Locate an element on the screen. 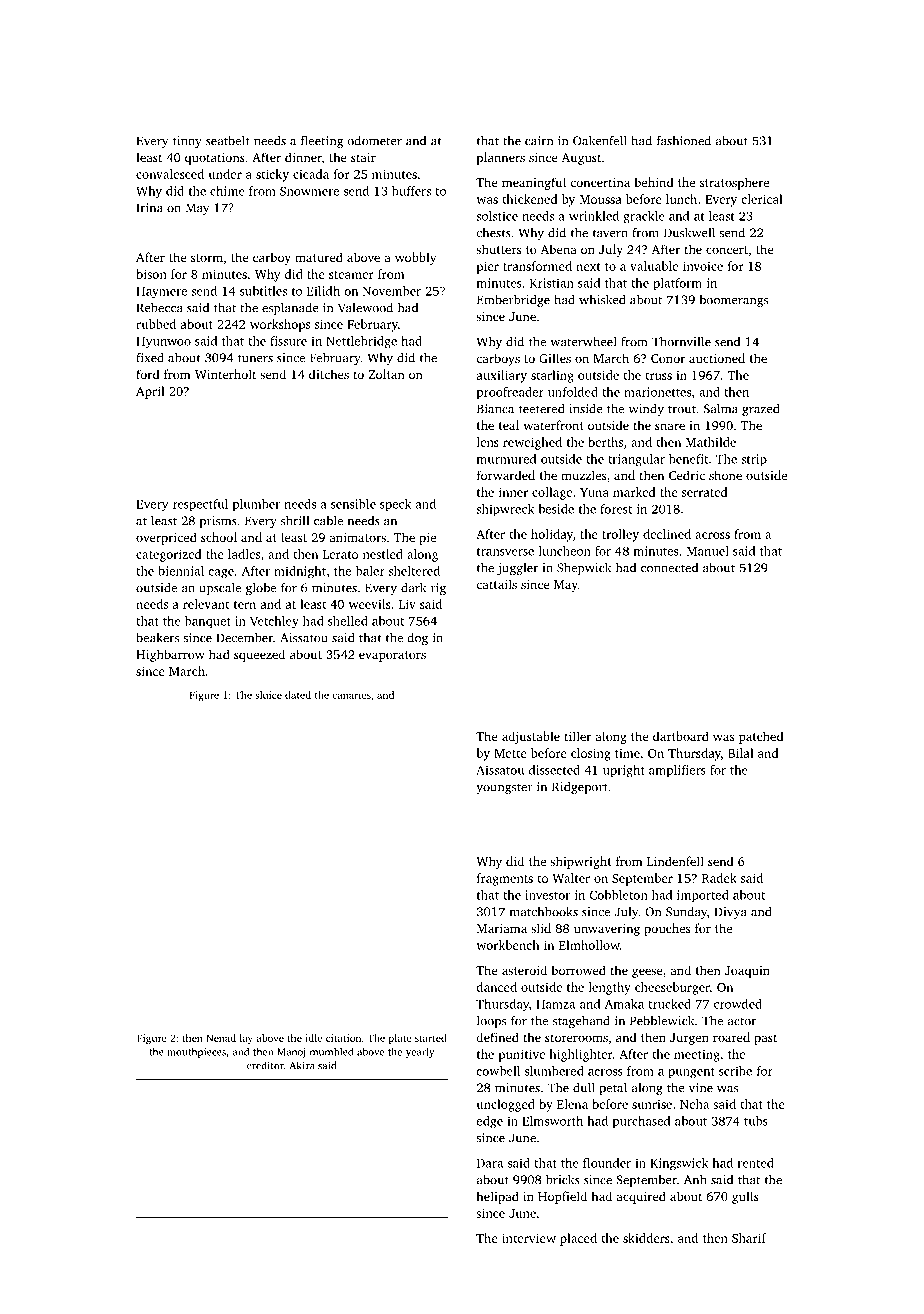  dated is located at coordinates (298, 695).
